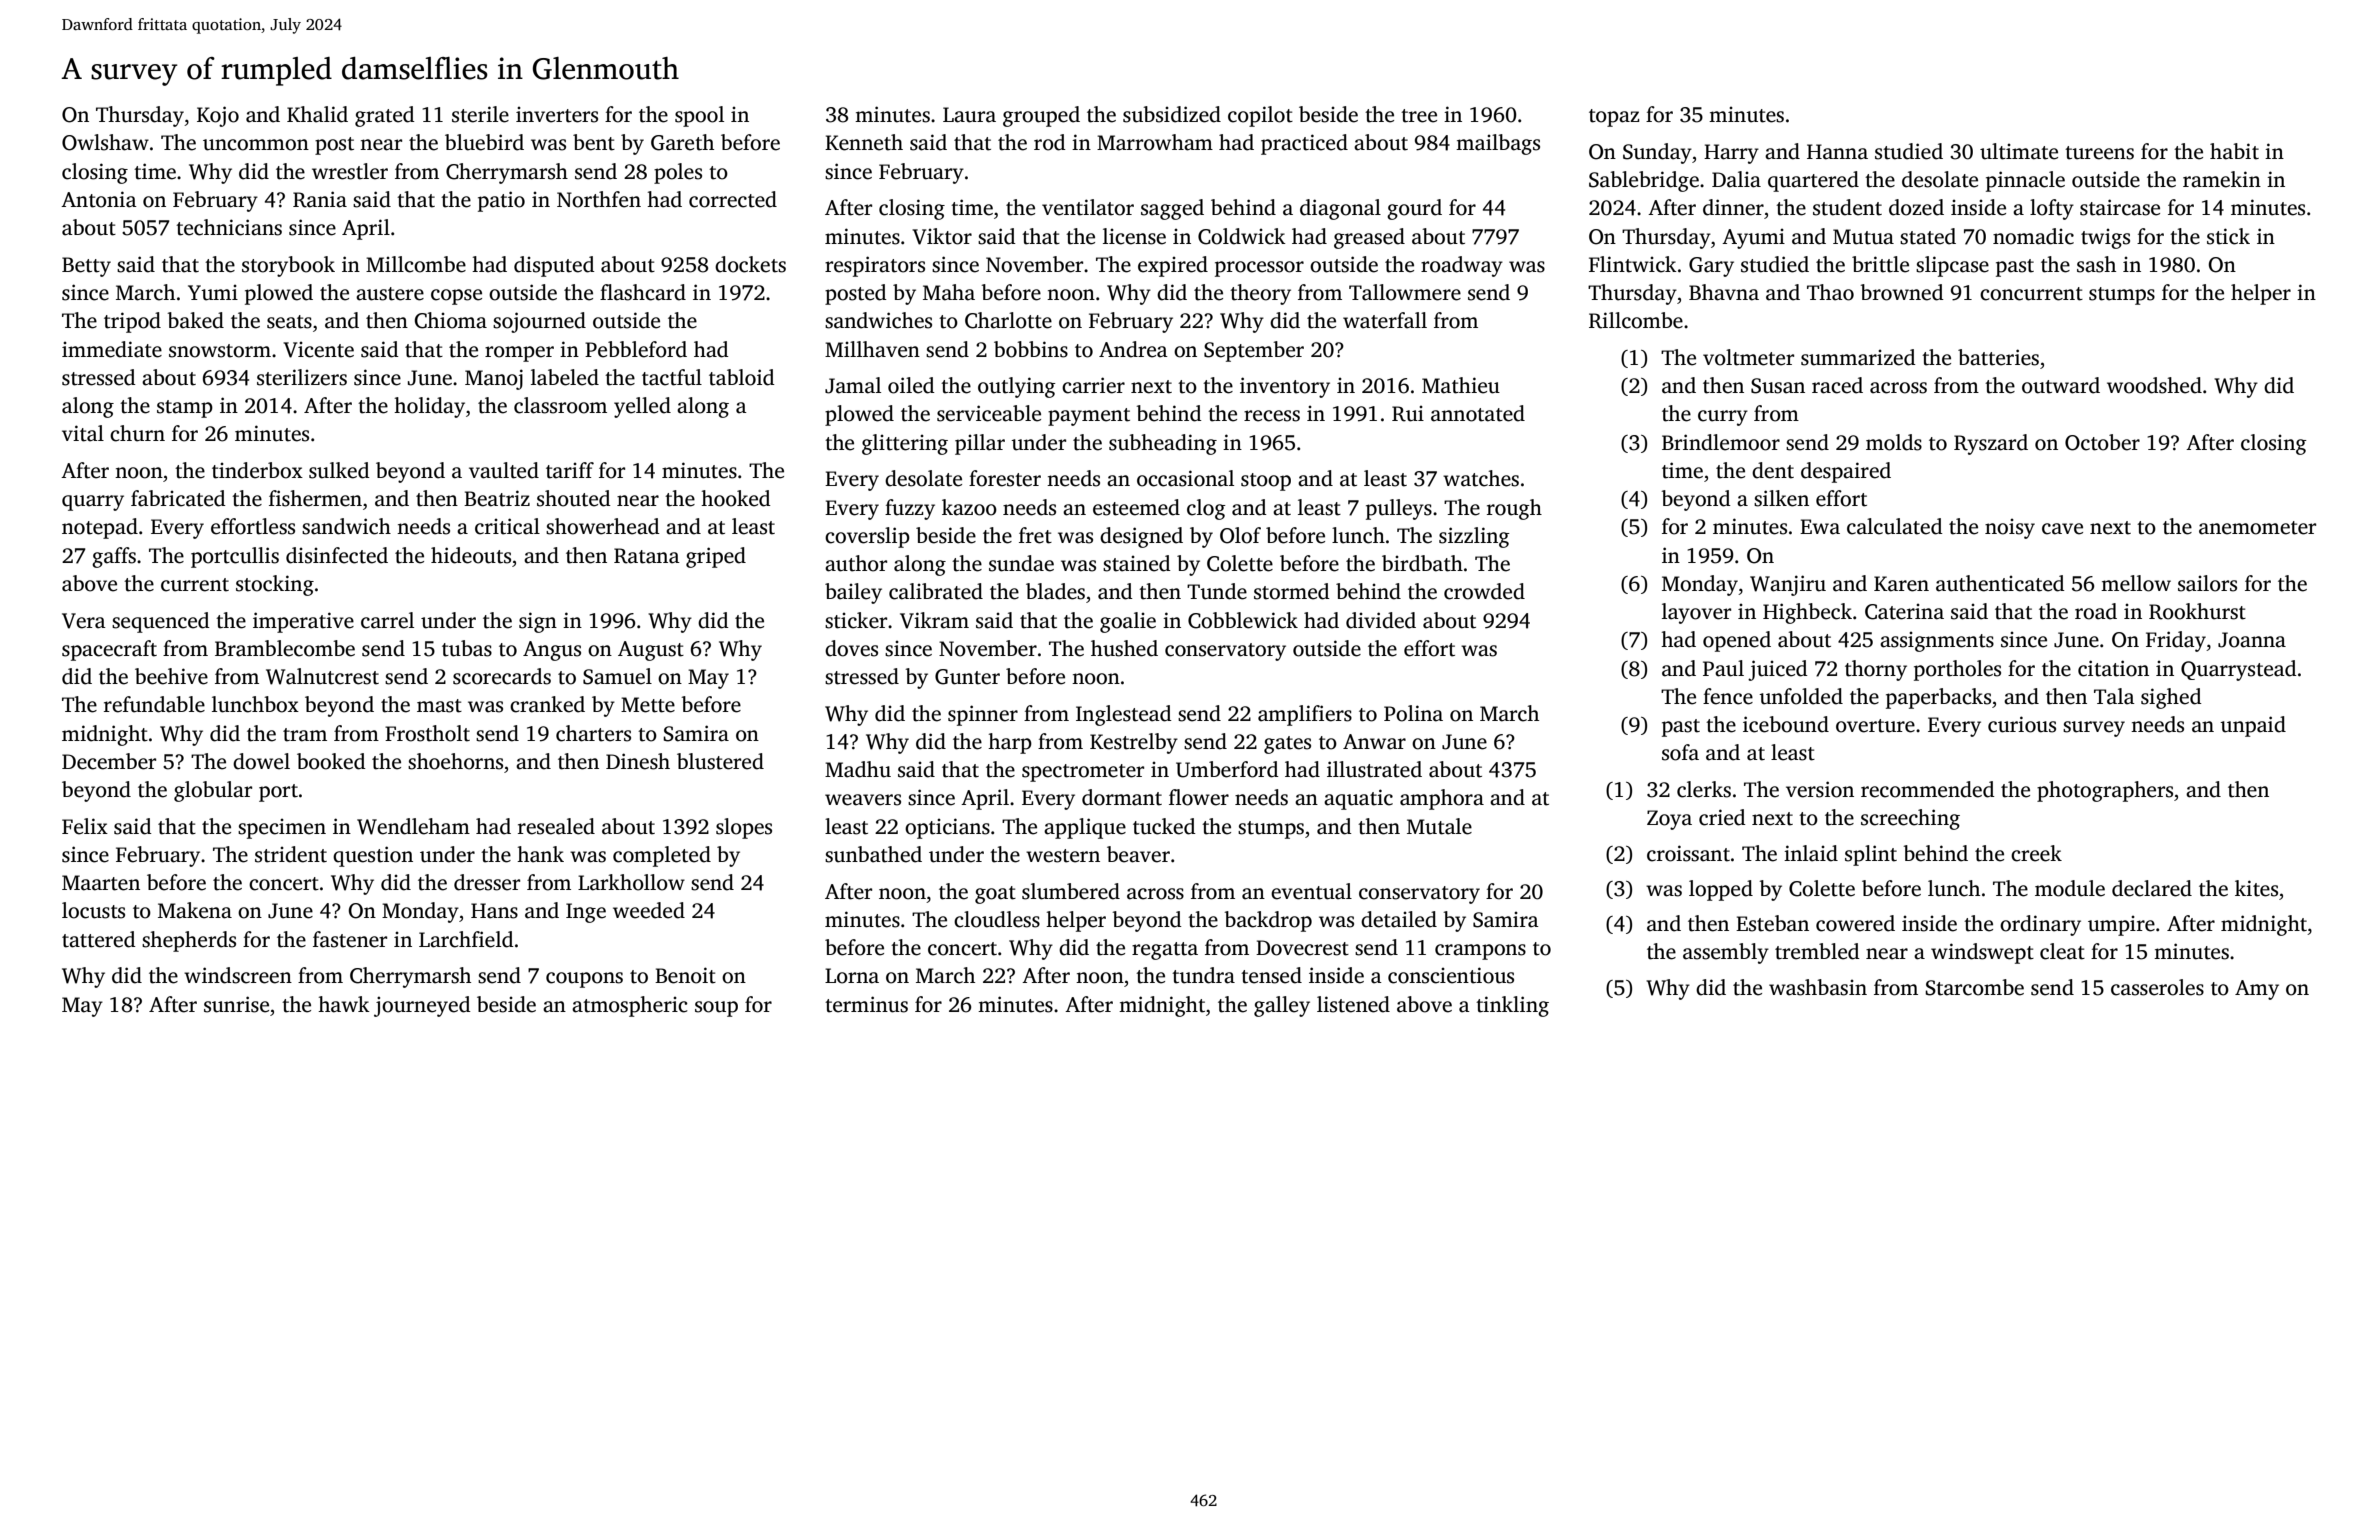 Image resolution: width=2380 pixels, height=1540 pixels. Describe the element at coordinates (1728, 696) in the page. I see `fence` at that location.
